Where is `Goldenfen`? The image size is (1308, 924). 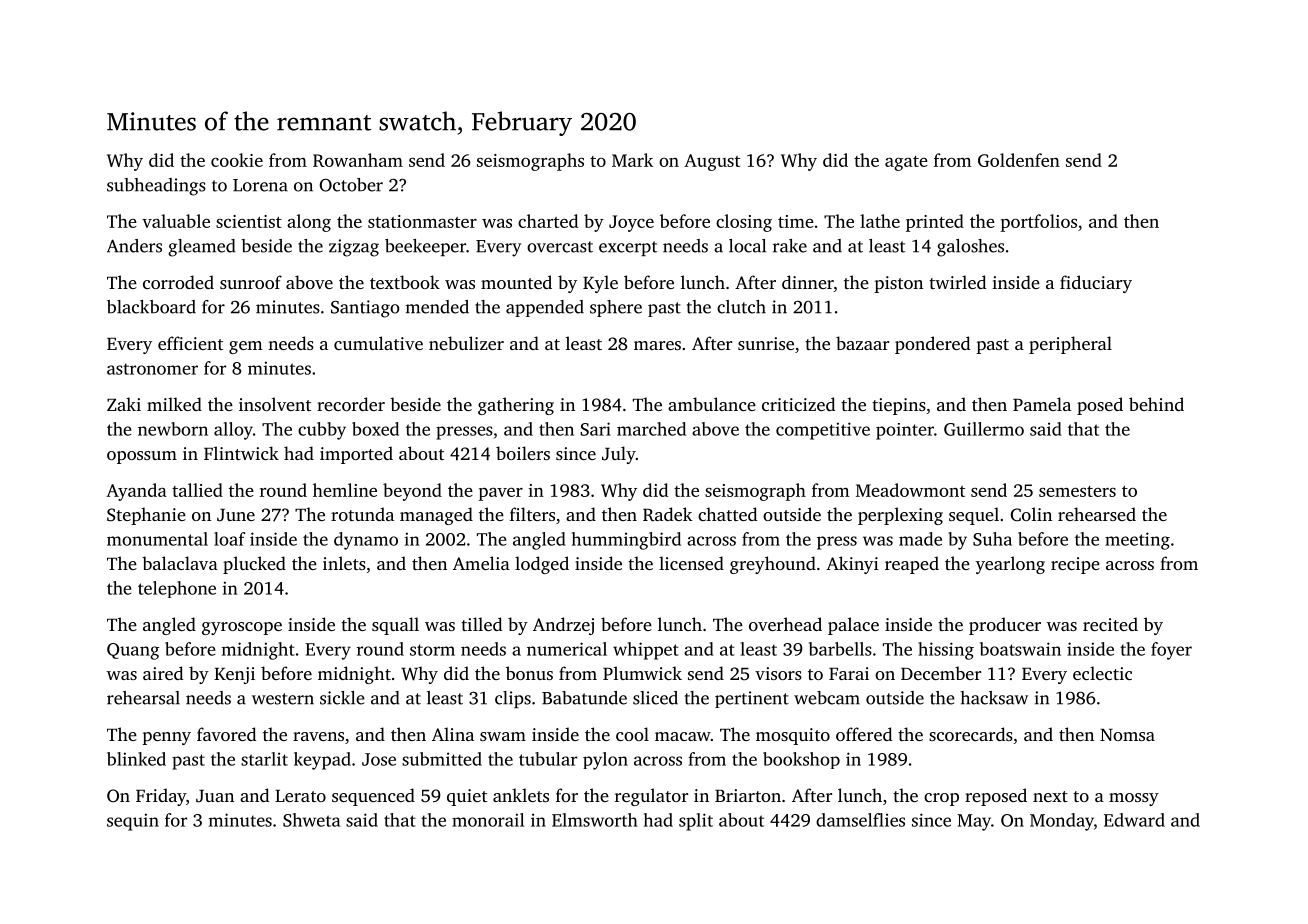 Goldenfen is located at coordinates (1019, 160).
